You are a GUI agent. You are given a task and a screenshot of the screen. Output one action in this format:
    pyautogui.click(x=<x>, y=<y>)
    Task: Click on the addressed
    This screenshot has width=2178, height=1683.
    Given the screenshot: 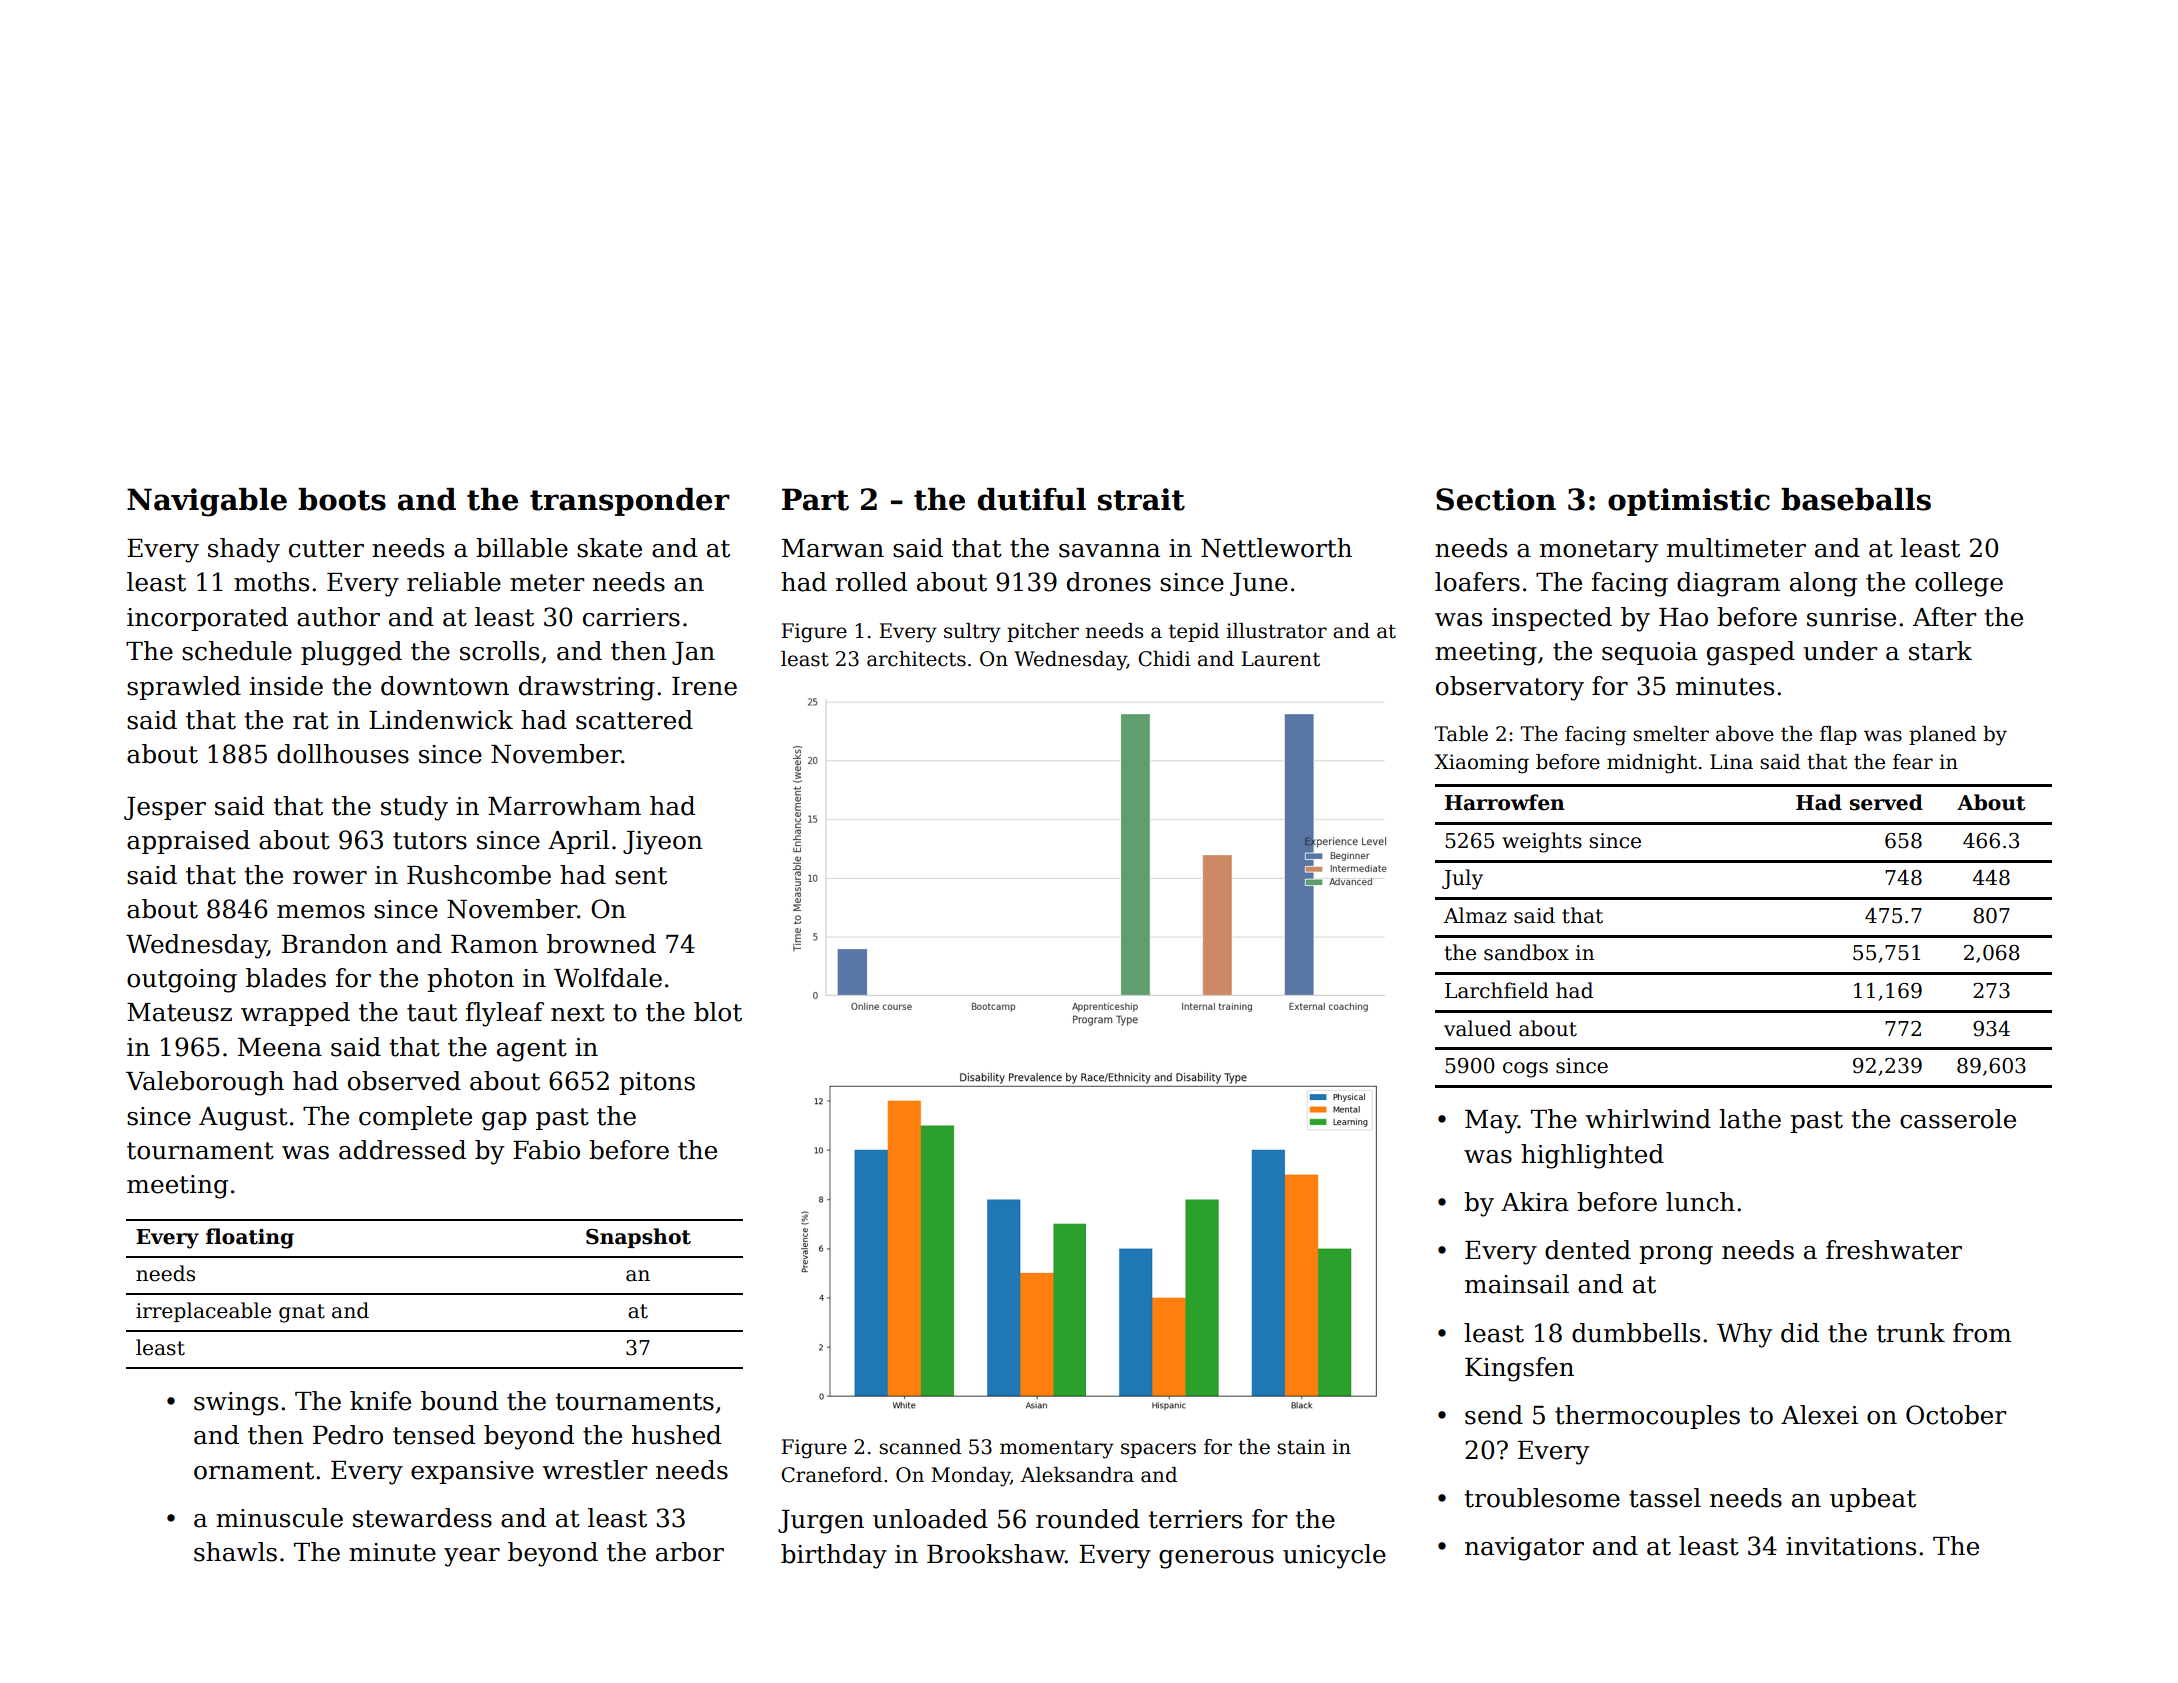 What is the action you would take?
    pyautogui.click(x=402, y=1150)
